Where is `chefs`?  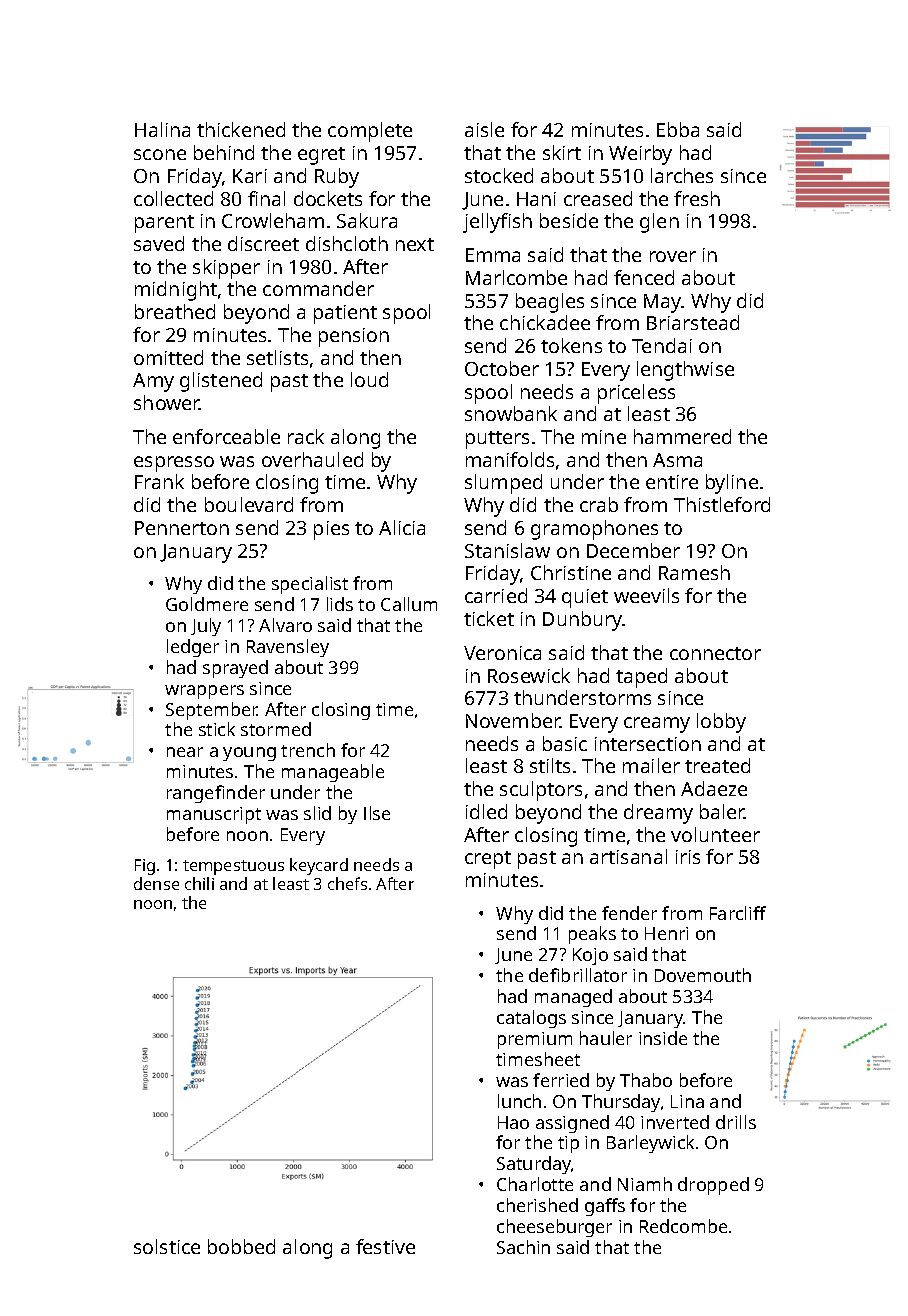 chefs is located at coordinates (347, 883).
